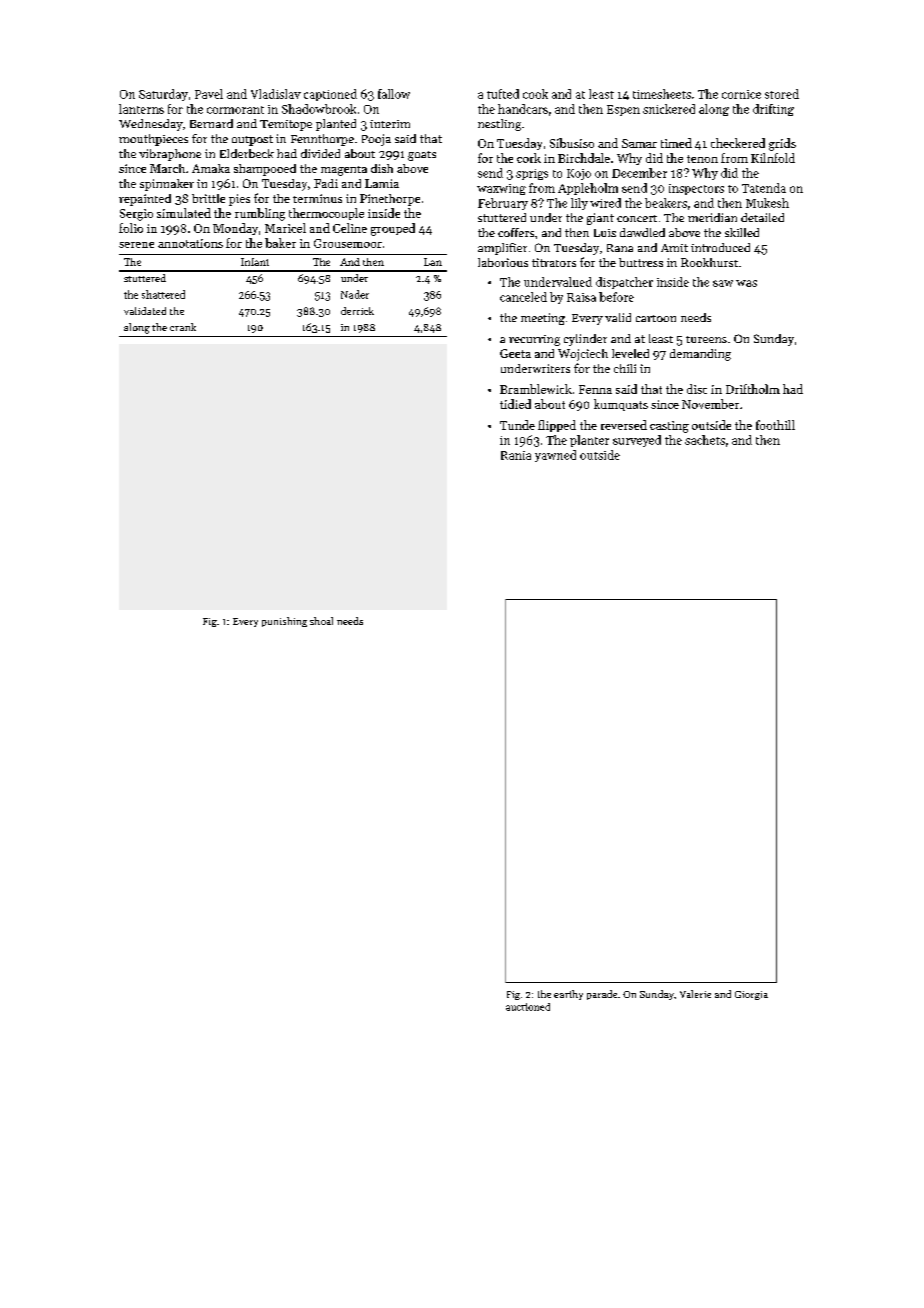 This page has width=924, height=1308. What do you see at coordinates (393, 229) in the page?
I see `grouped` at bounding box center [393, 229].
